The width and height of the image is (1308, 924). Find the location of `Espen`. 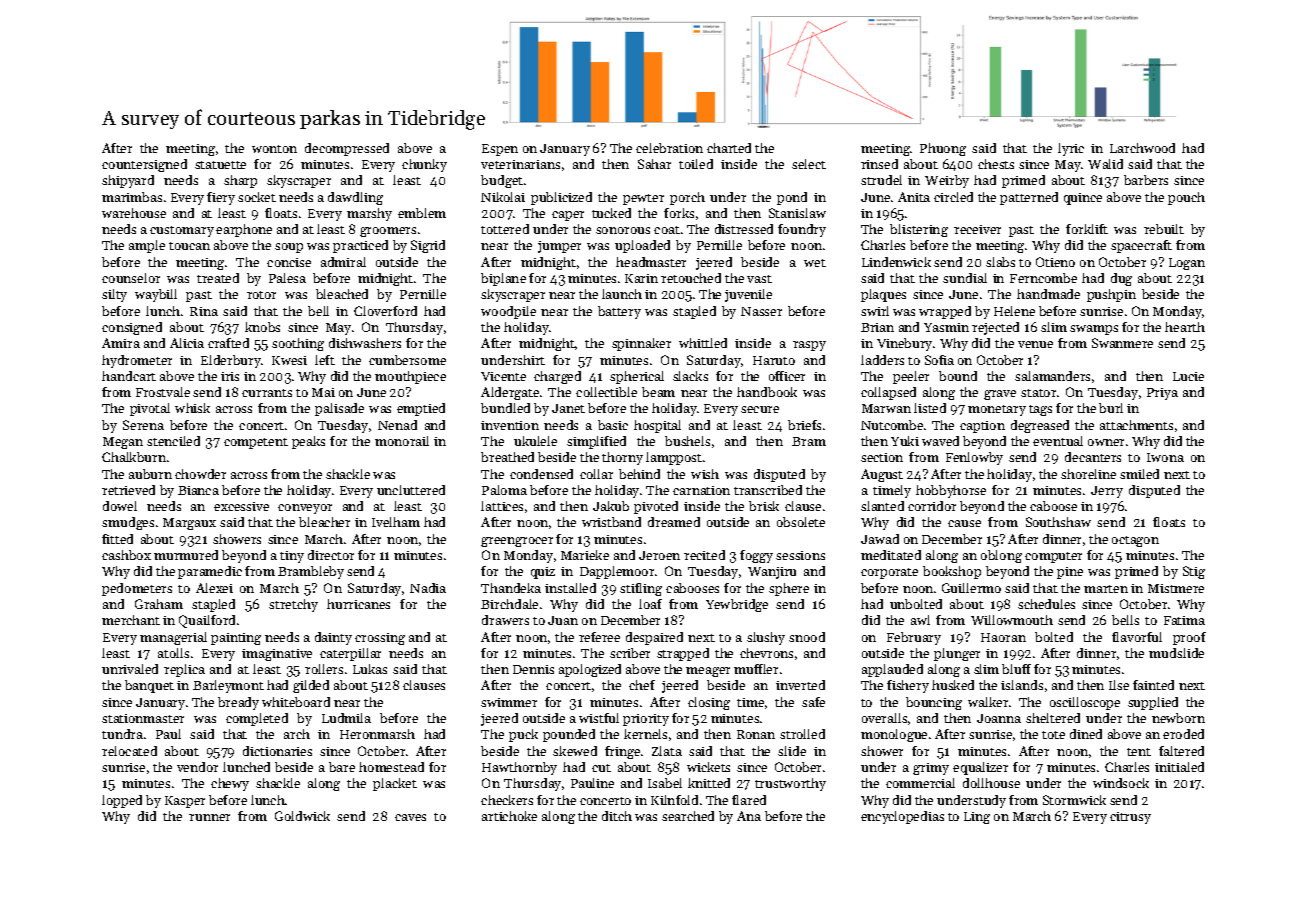

Espen is located at coordinates (500, 150).
